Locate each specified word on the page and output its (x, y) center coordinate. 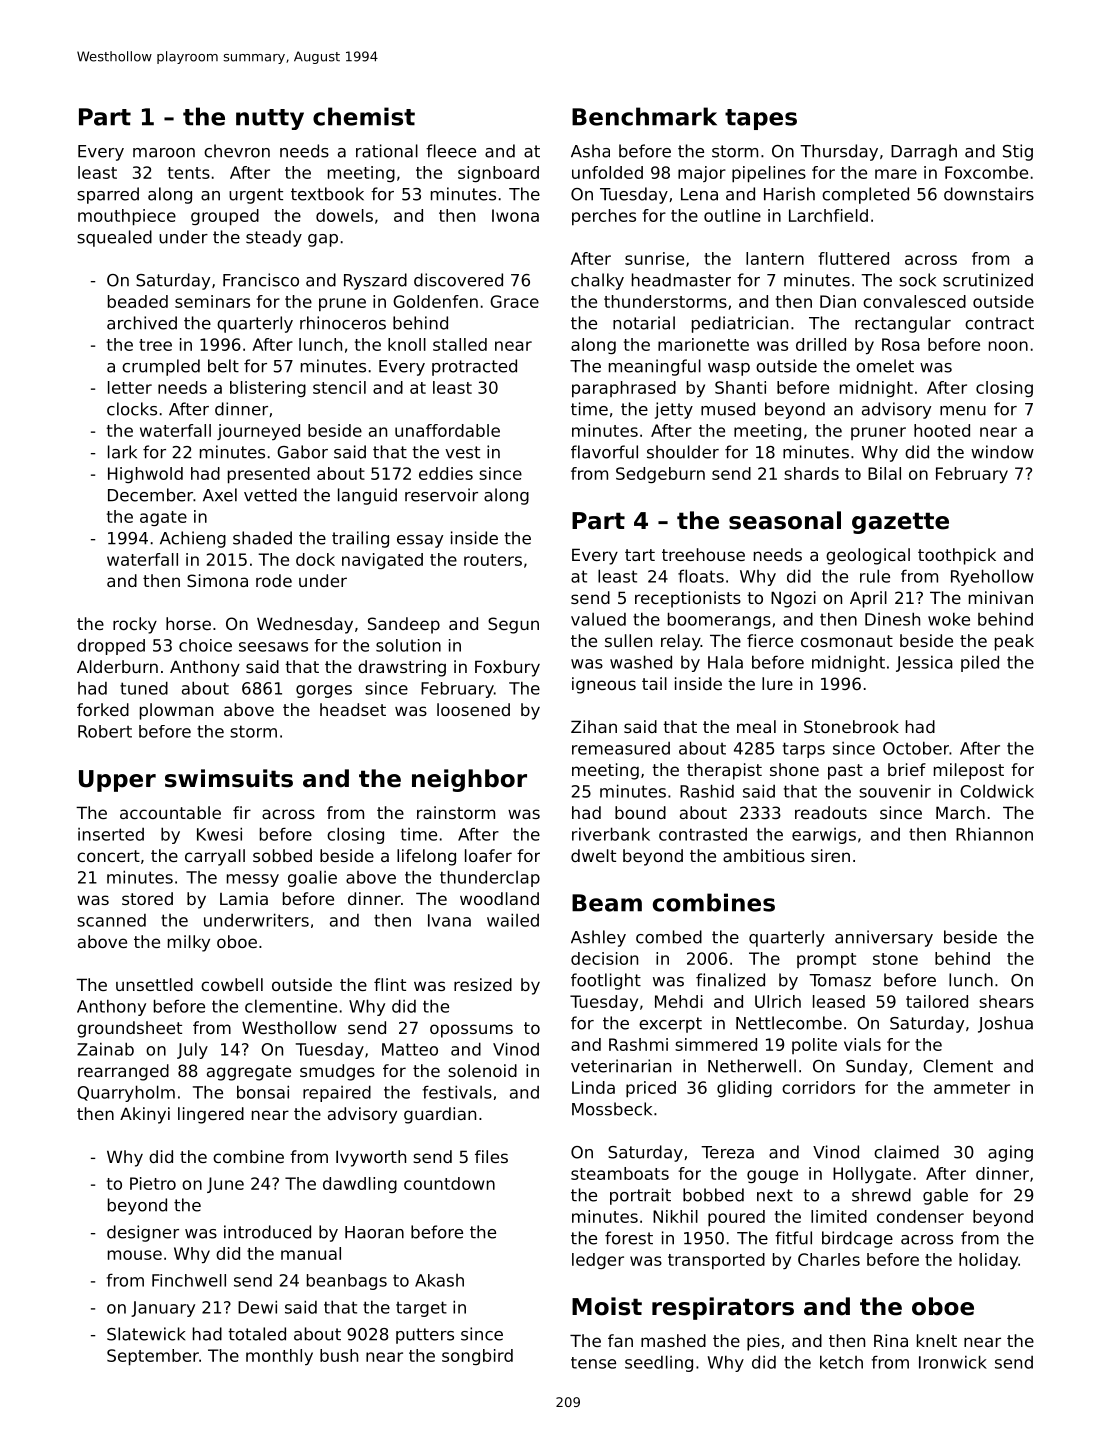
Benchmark (644, 116)
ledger (598, 1261)
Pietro (153, 1183)
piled (980, 663)
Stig (1018, 152)
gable (945, 1196)
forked (103, 709)
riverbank (611, 834)
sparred (108, 195)
